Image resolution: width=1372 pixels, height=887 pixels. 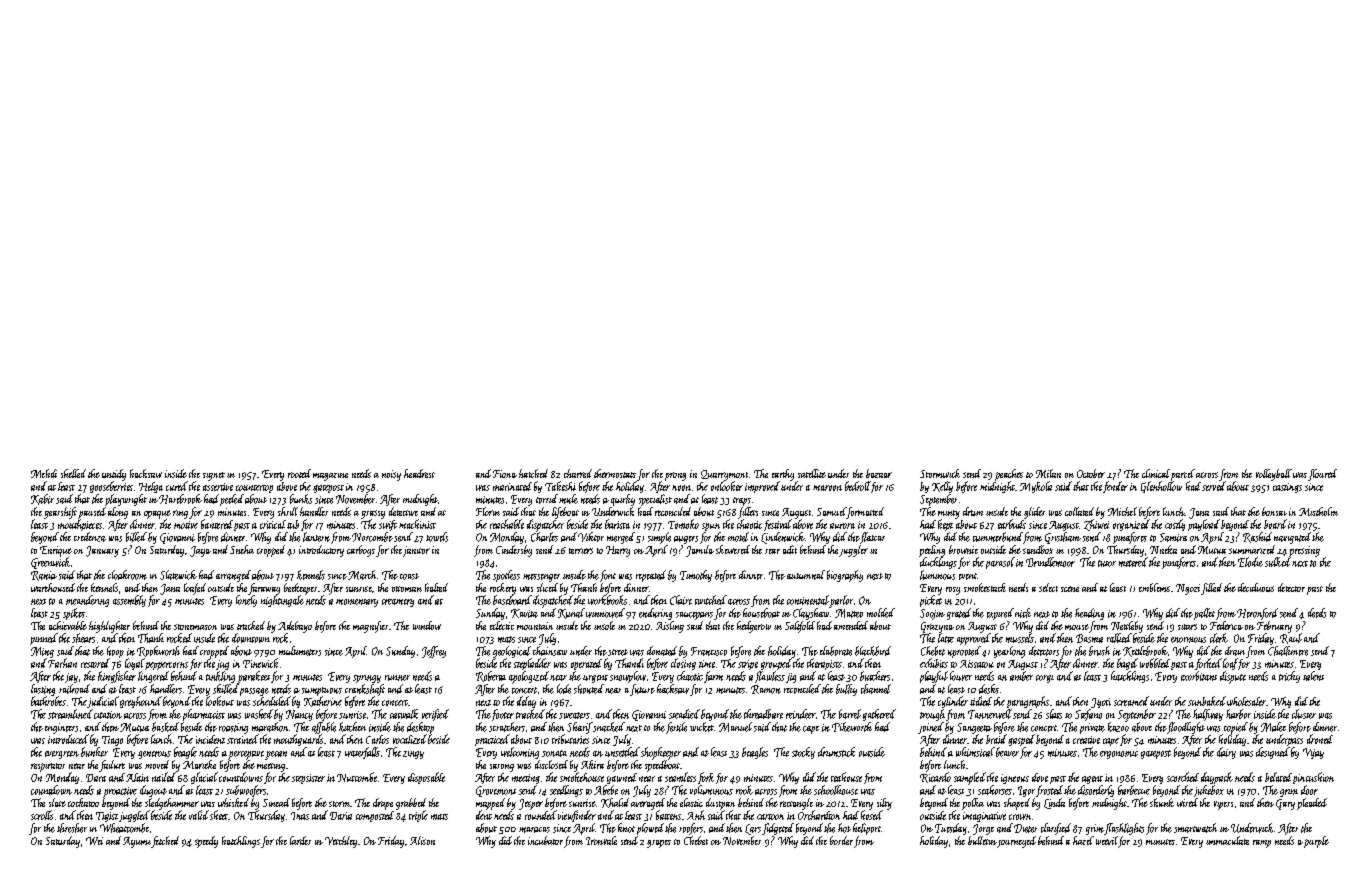 I want to click on Akira, so click(x=592, y=764).
